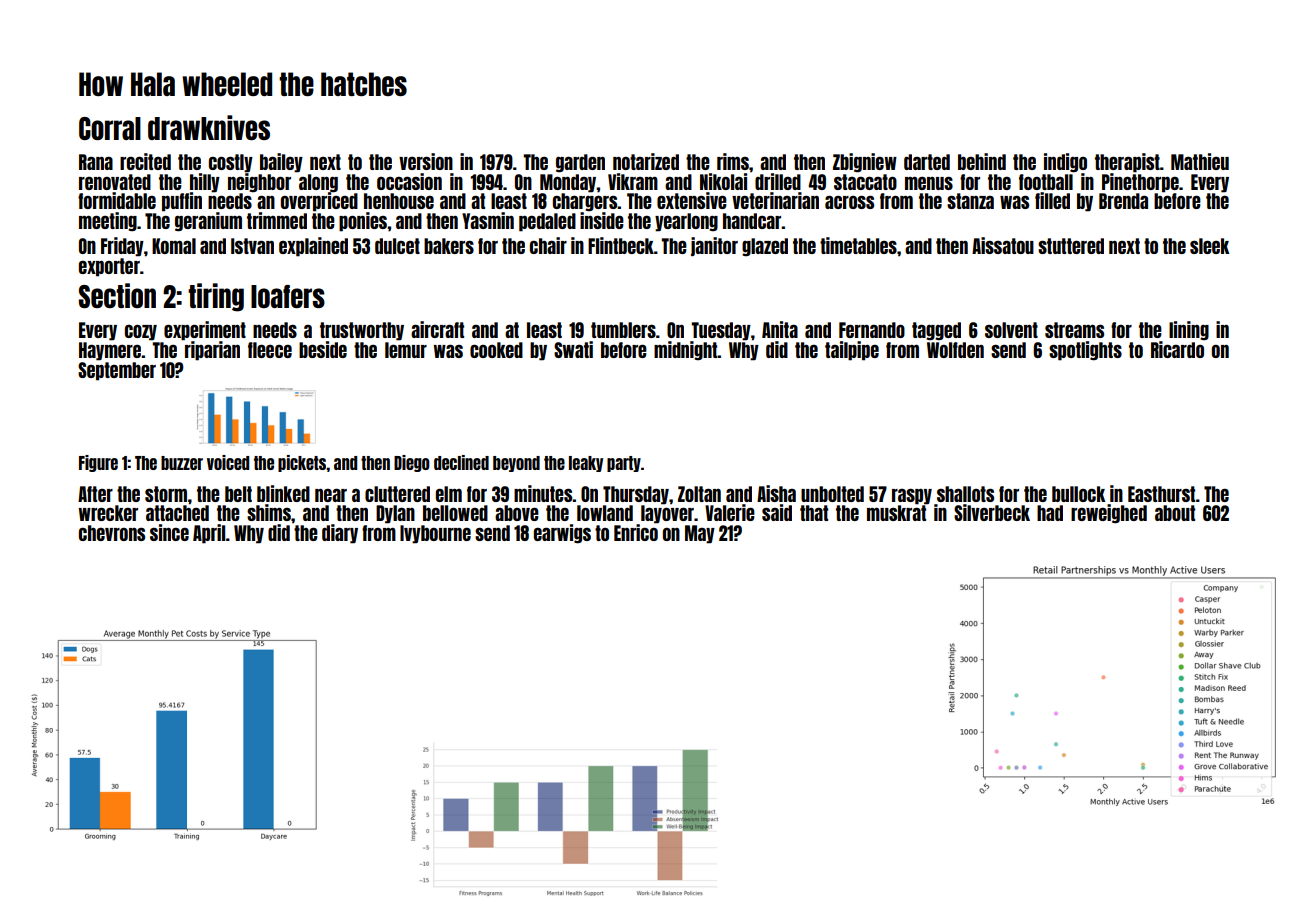  I want to click on trustworthy, so click(362, 331).
